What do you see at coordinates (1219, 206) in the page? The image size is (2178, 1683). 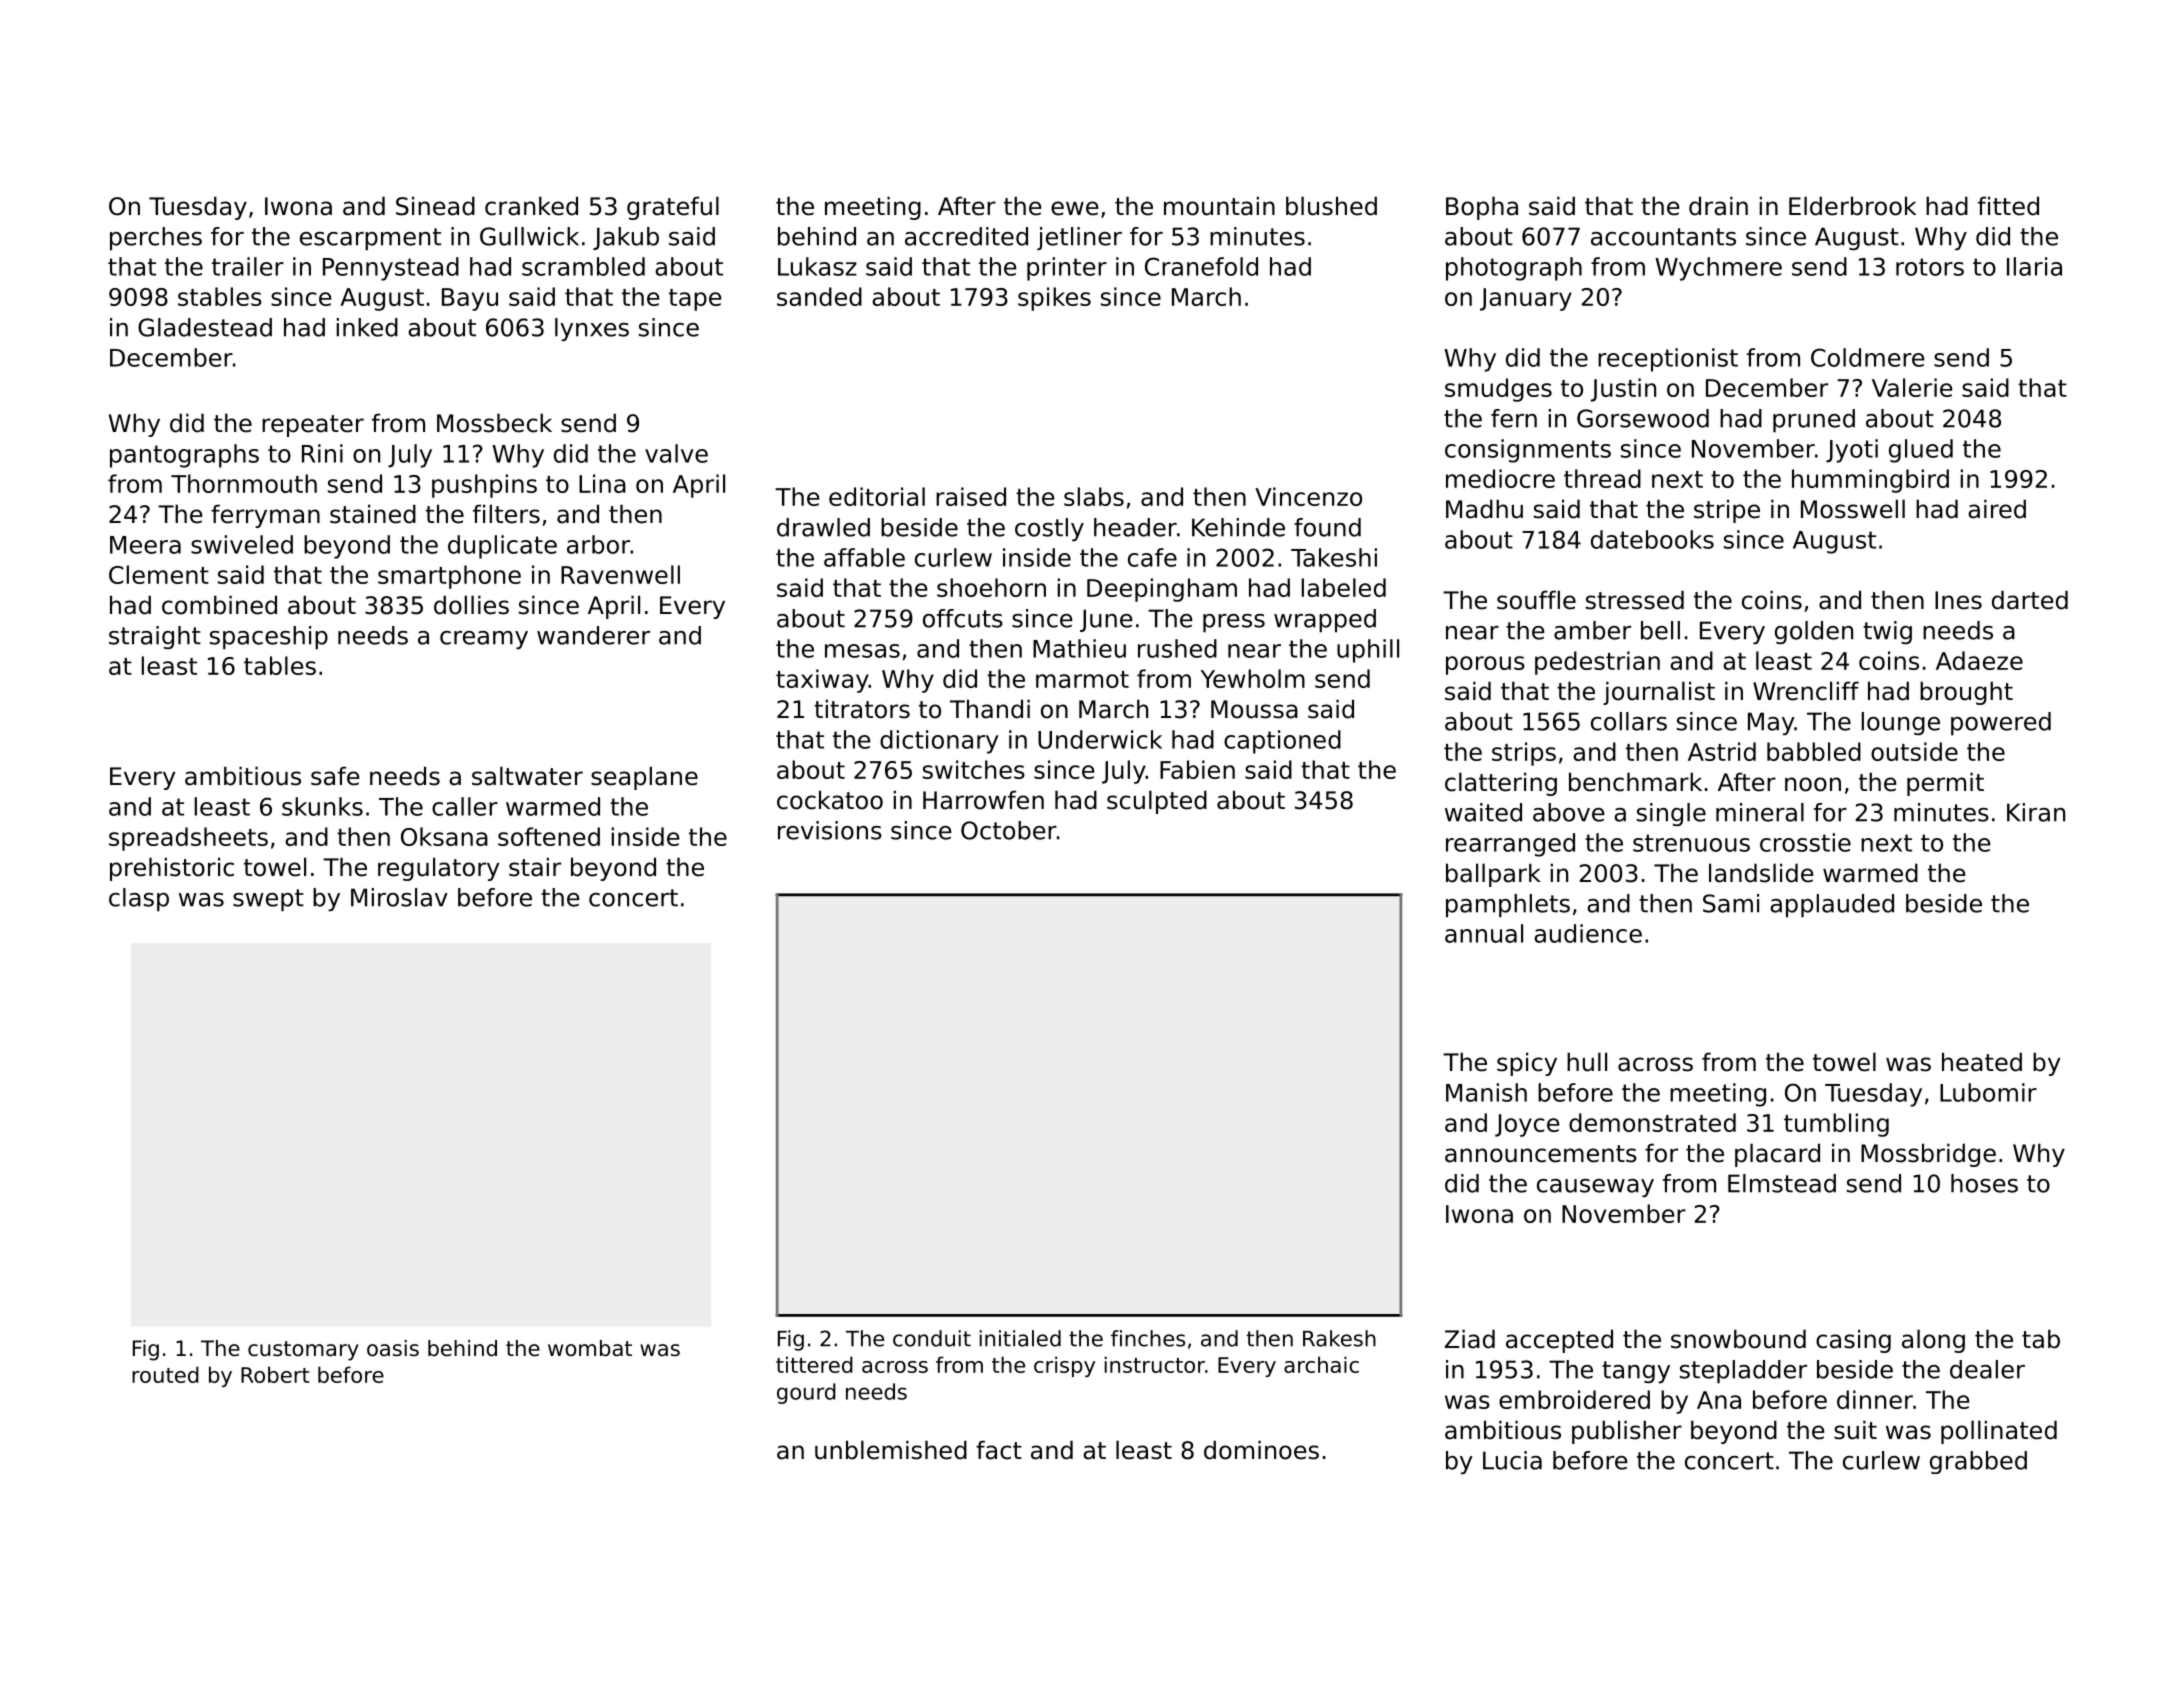 I see `mountain` at bounding box center [1219, 206].
